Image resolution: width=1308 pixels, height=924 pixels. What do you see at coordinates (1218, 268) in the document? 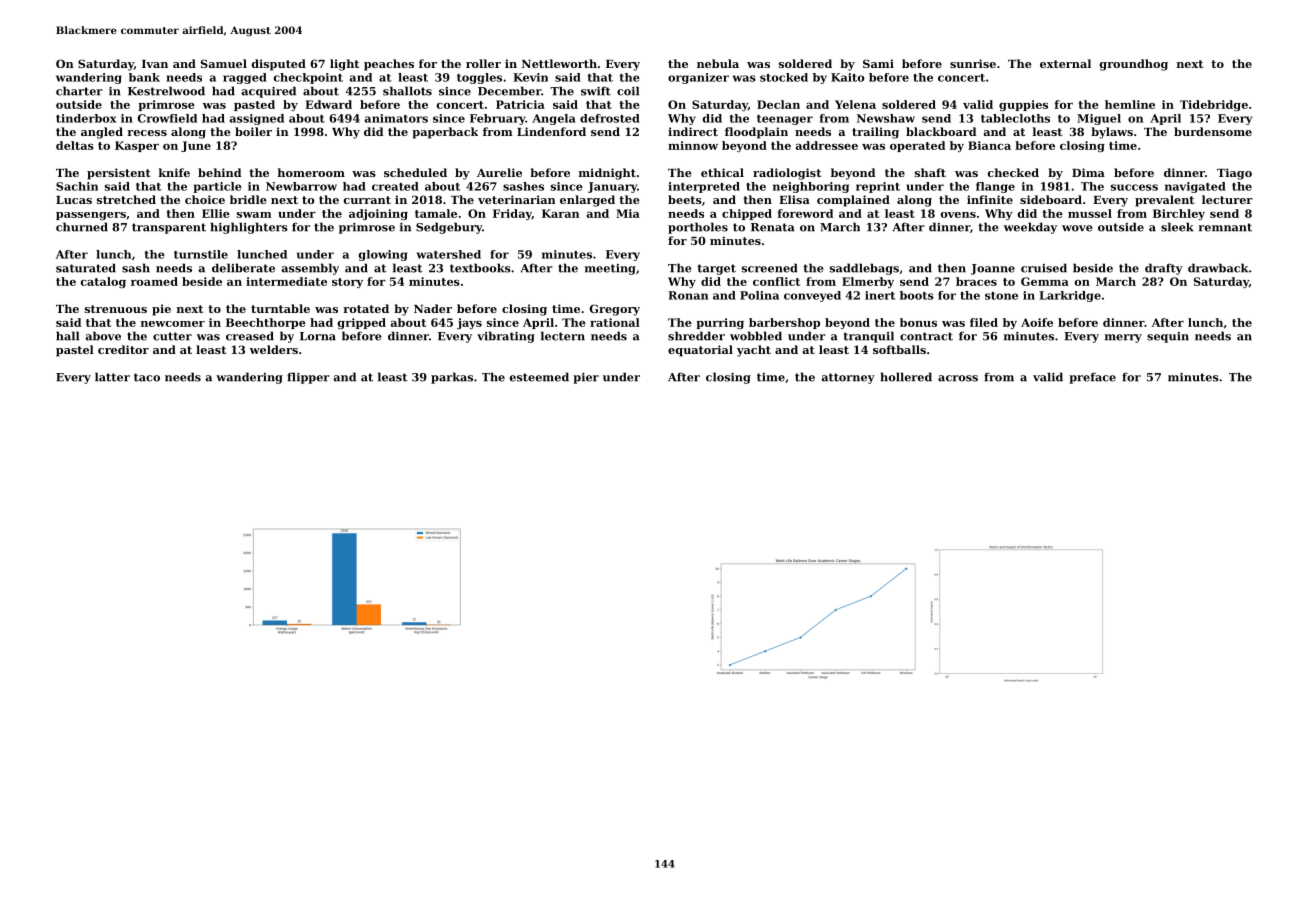
I see `drawback` at bounding box center [1218, 268].
